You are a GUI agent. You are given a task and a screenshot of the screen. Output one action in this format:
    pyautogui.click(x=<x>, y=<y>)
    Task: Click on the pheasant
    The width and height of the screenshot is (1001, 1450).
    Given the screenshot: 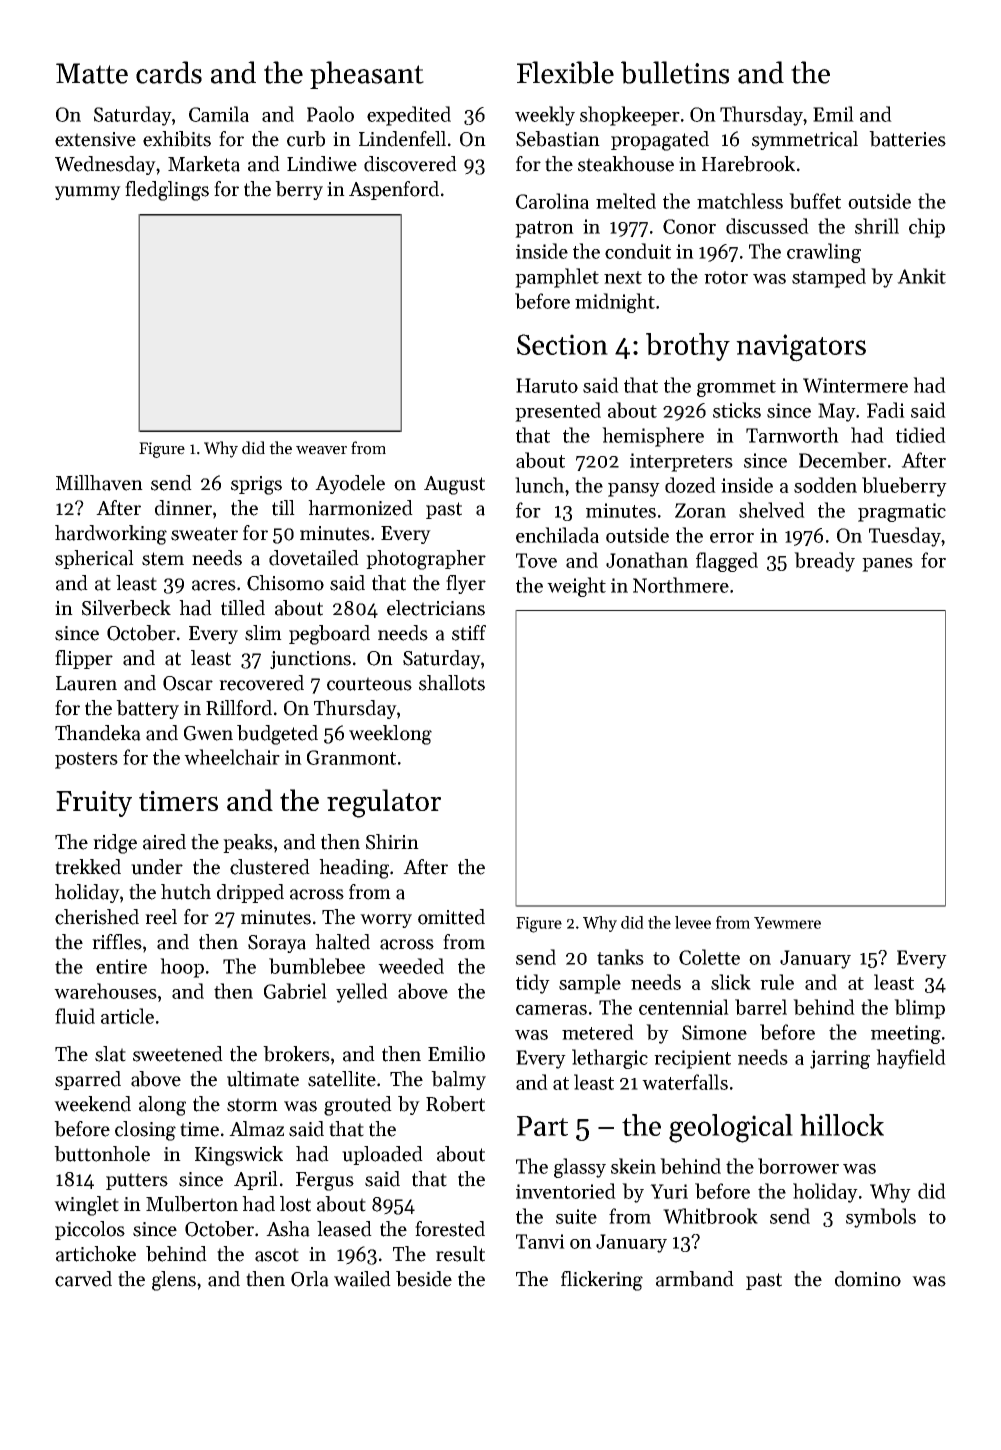 What is the action you would take?
    pyautogui.click(x=367, y=75)
